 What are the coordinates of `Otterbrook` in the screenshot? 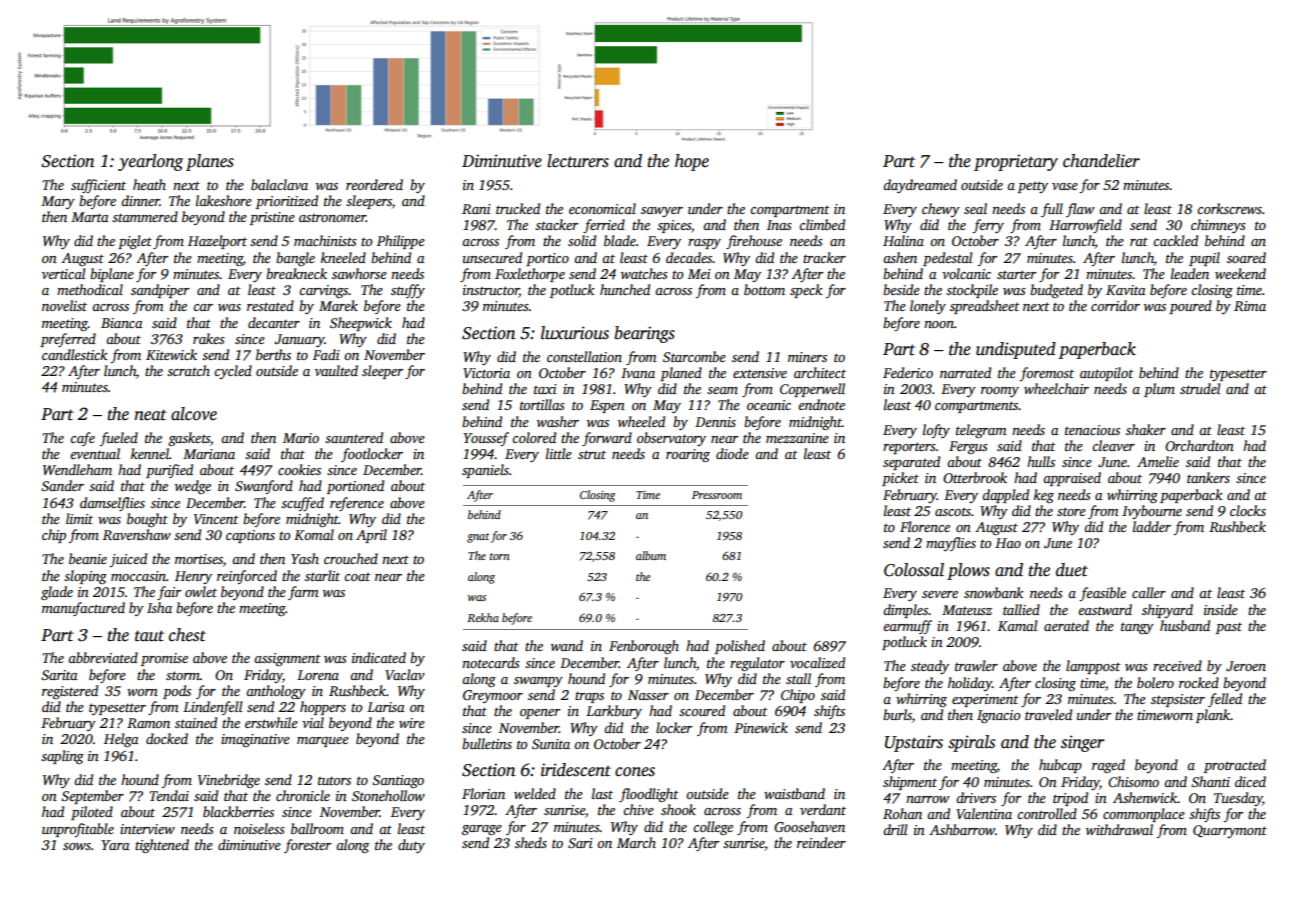 It's located at (975, 477).
